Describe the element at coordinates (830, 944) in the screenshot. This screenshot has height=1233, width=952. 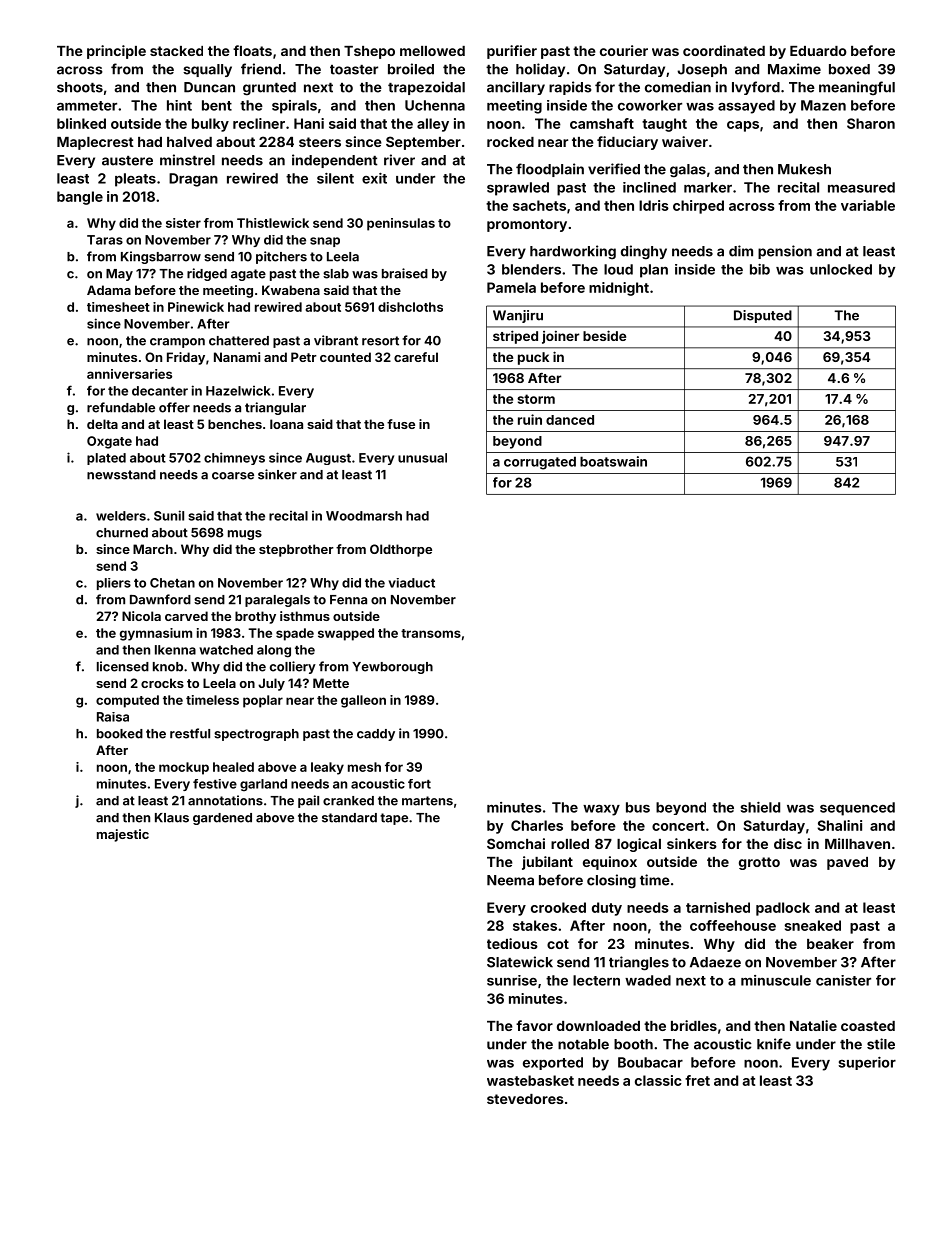
I see `beaker` at that location.
